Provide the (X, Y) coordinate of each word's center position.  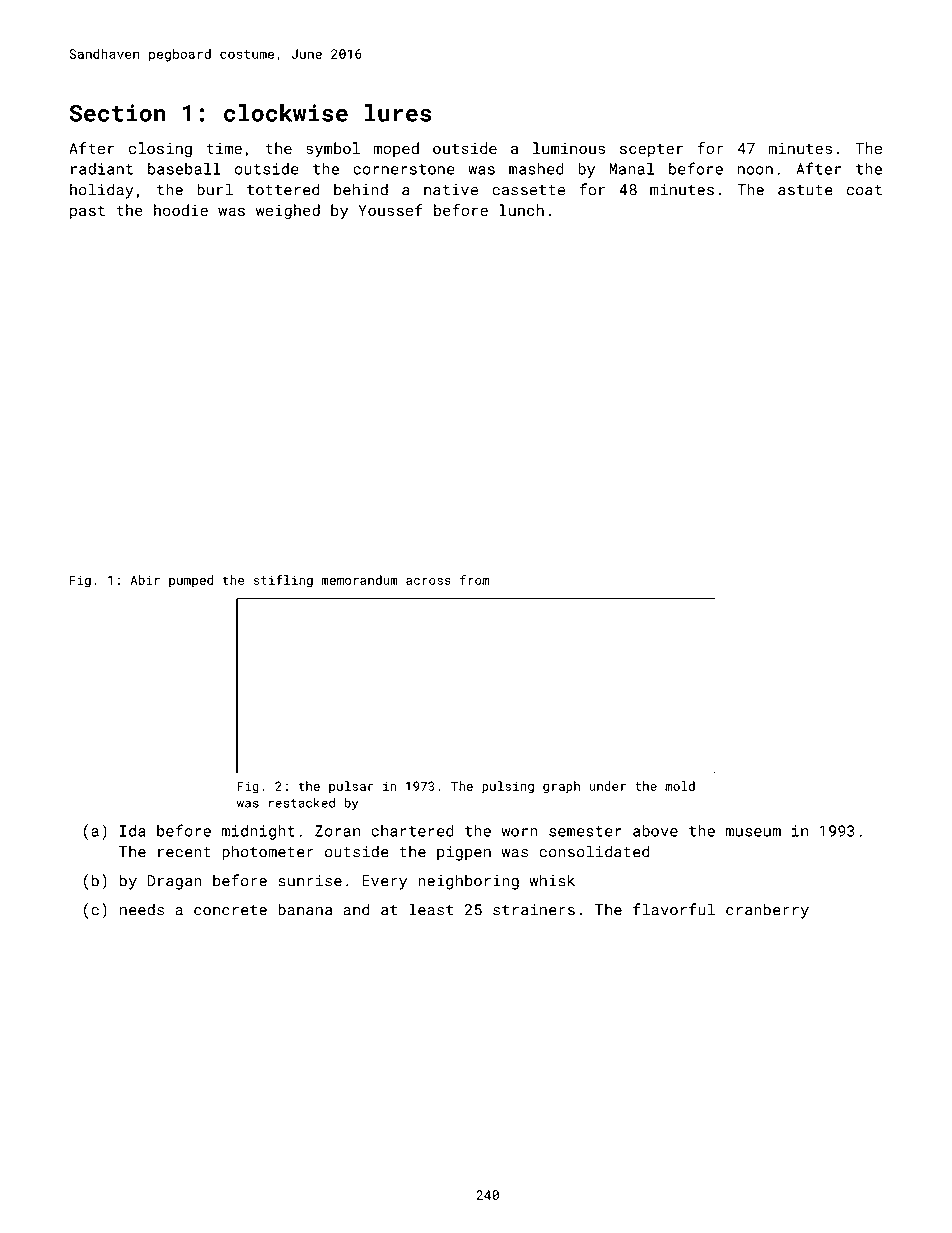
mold (680, 786)
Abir (145, 580)
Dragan (174, 882)
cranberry (767, 911)
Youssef (391, 210)
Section (118, 113)
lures (398, 113)
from (474, 580)
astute (805, 190)
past (87, 212)
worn (519, 832)
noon (755, 170)
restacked (302, 803)
